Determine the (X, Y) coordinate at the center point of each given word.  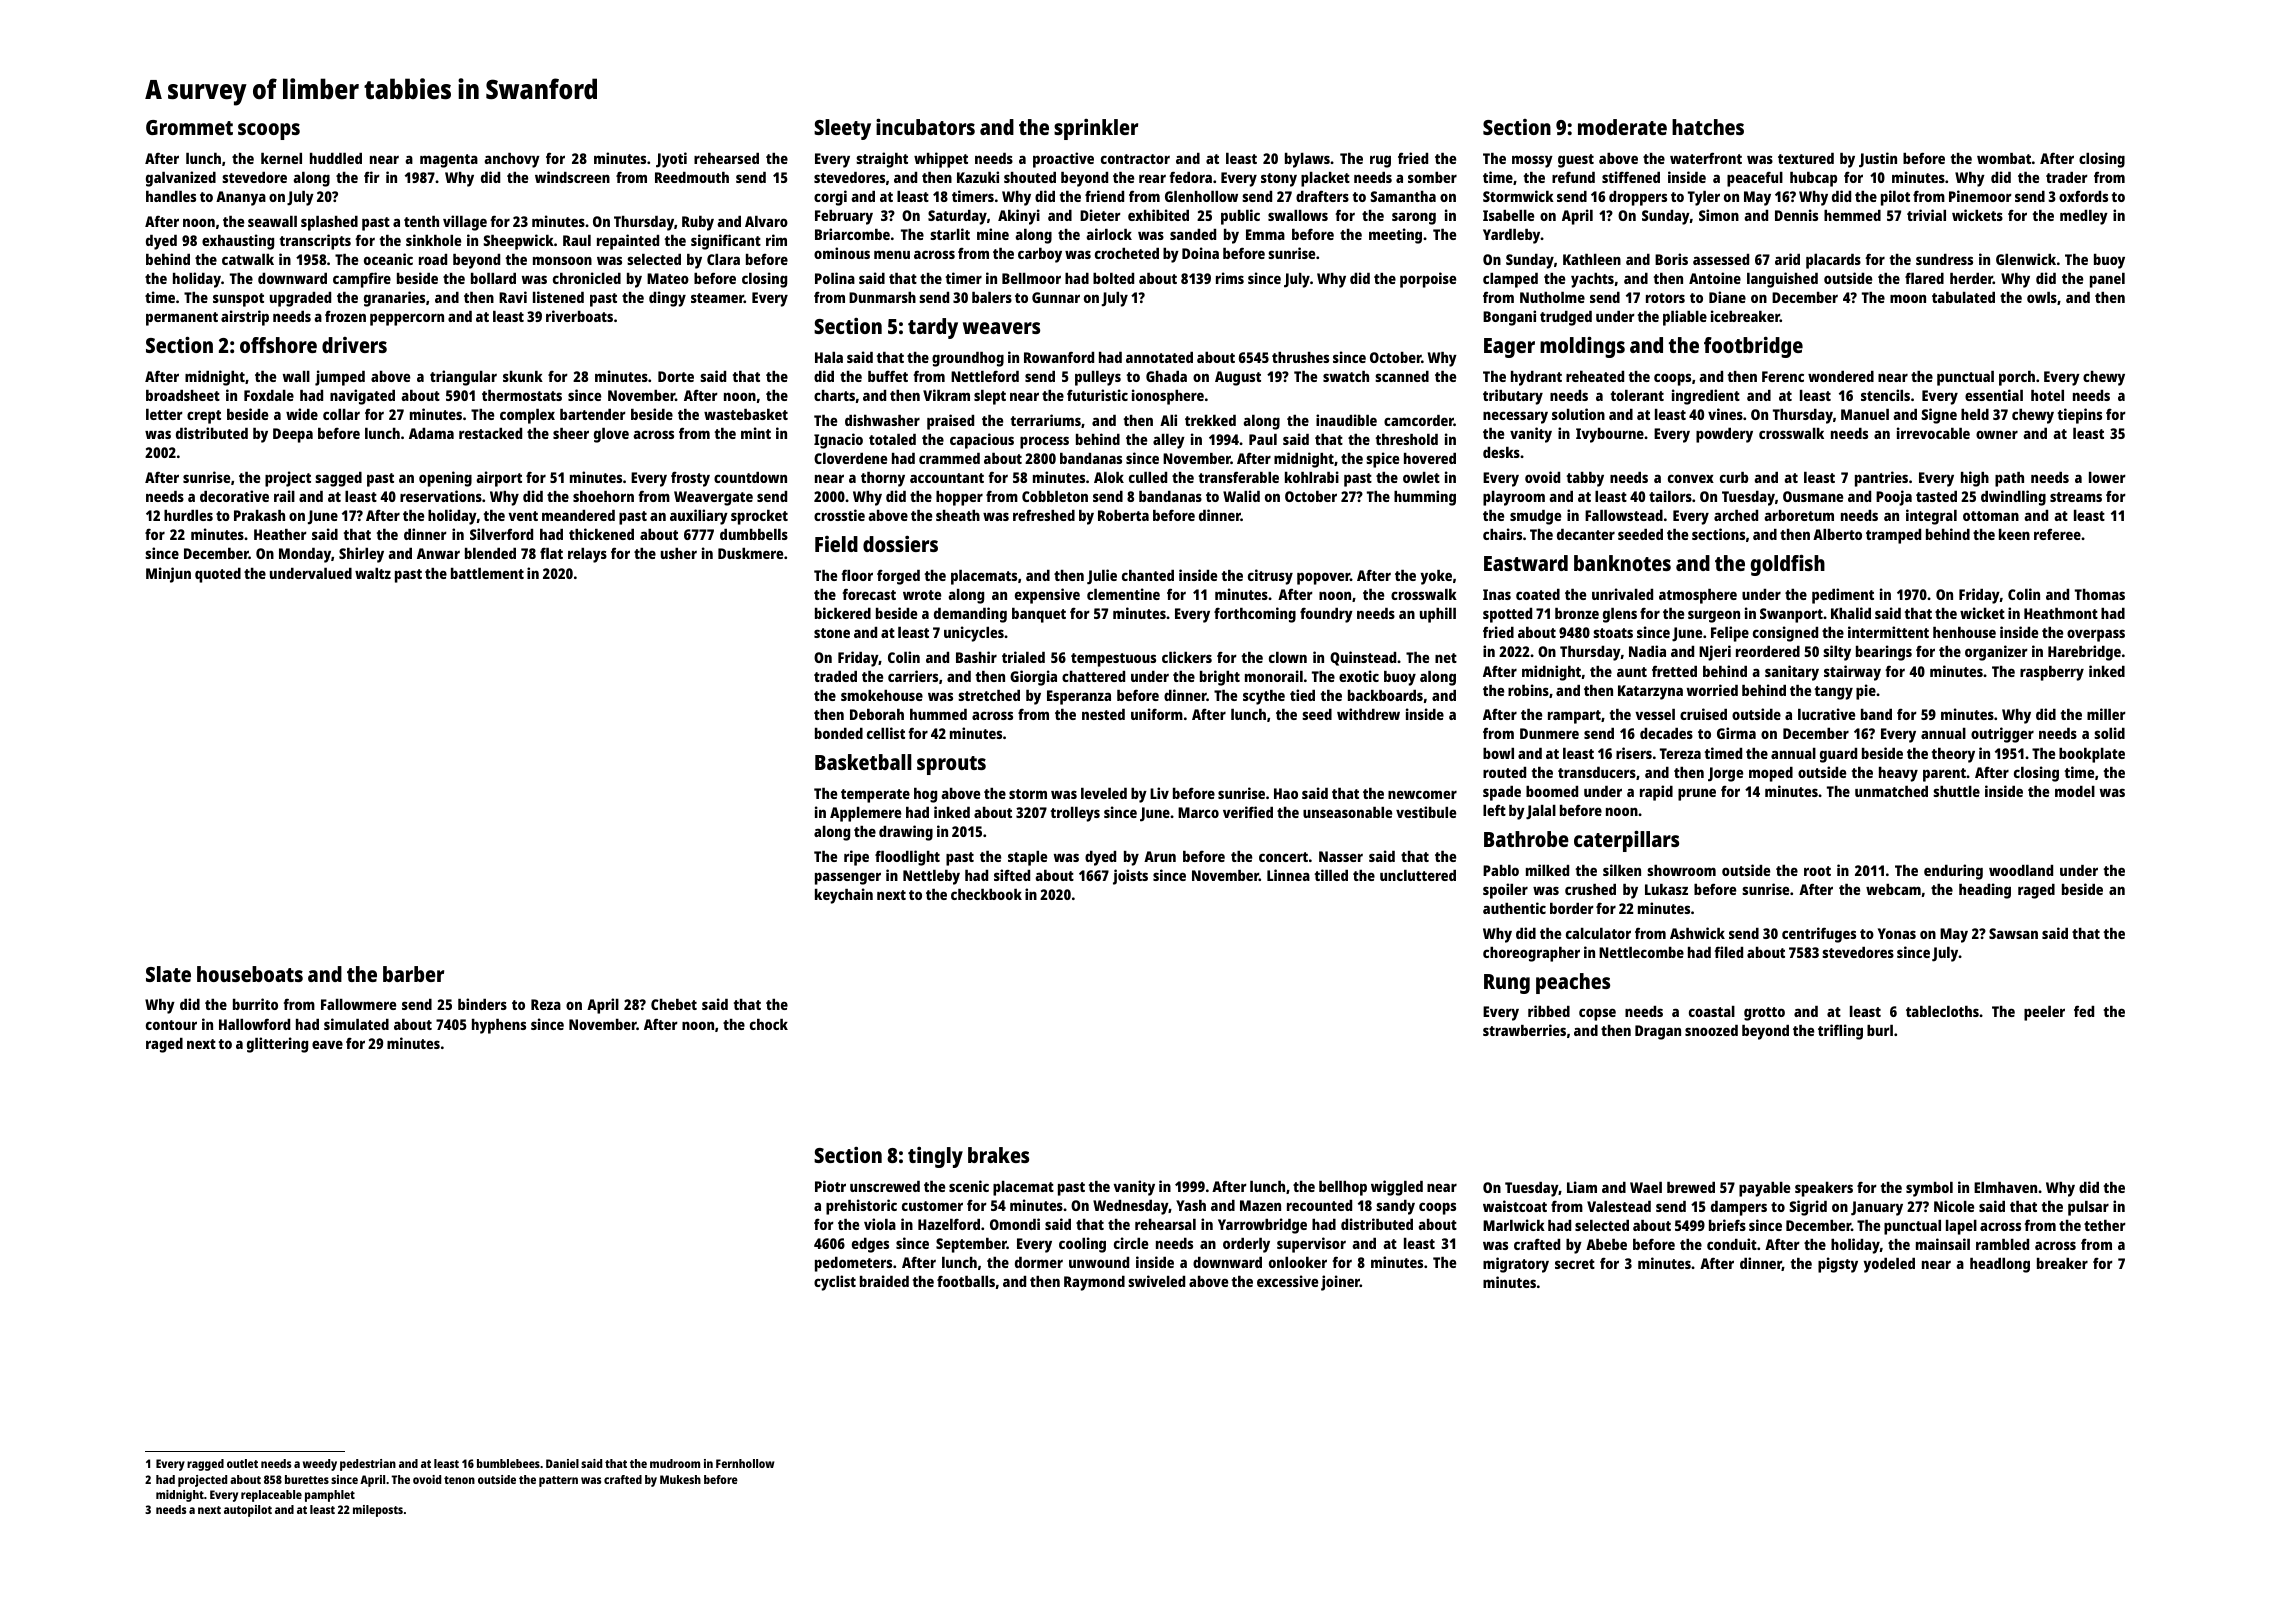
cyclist (835, 1283)
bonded (839, 733)
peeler (2044, 1013)
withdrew (1368, 714)
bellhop (1343, 1188)
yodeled (1889, 1265)
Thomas (2100, 594)
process (1044, 442)
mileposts (378, 1511)
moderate (1622, 127)
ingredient (1706, 397)
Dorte (676, 376)
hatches (1708, 127)
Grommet (189, 127)
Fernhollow (745, 1463)
